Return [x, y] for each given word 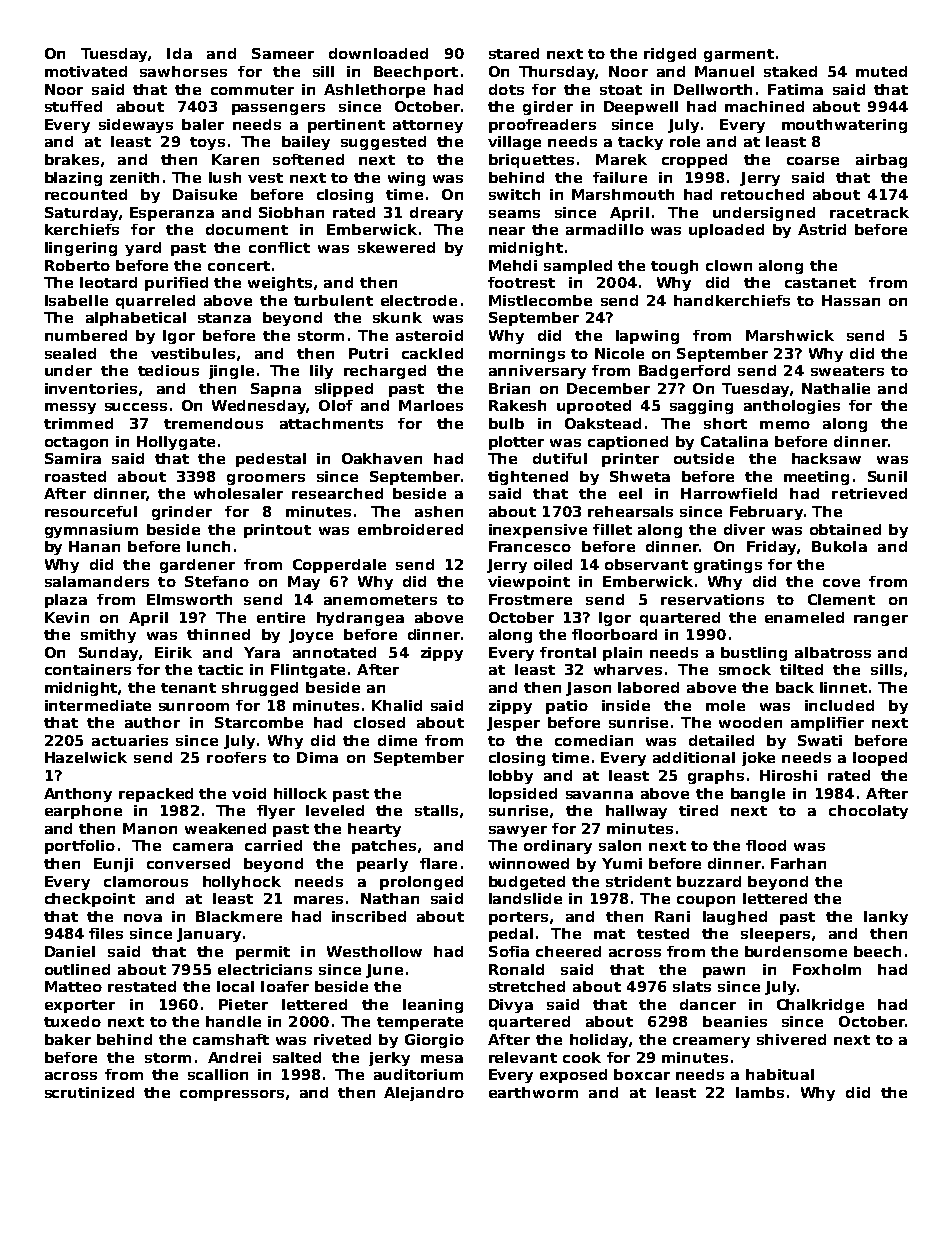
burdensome [796, 951]
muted [881, 71]
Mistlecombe [540, 300]
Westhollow [374, 951]
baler [203, 124]
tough [674, 267]
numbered [86, 335]
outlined [77, 969]
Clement [841, 599]
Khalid [397, 705]
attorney [428, 126]
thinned [218, 634]
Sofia [509, 951]
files [106, 933]
